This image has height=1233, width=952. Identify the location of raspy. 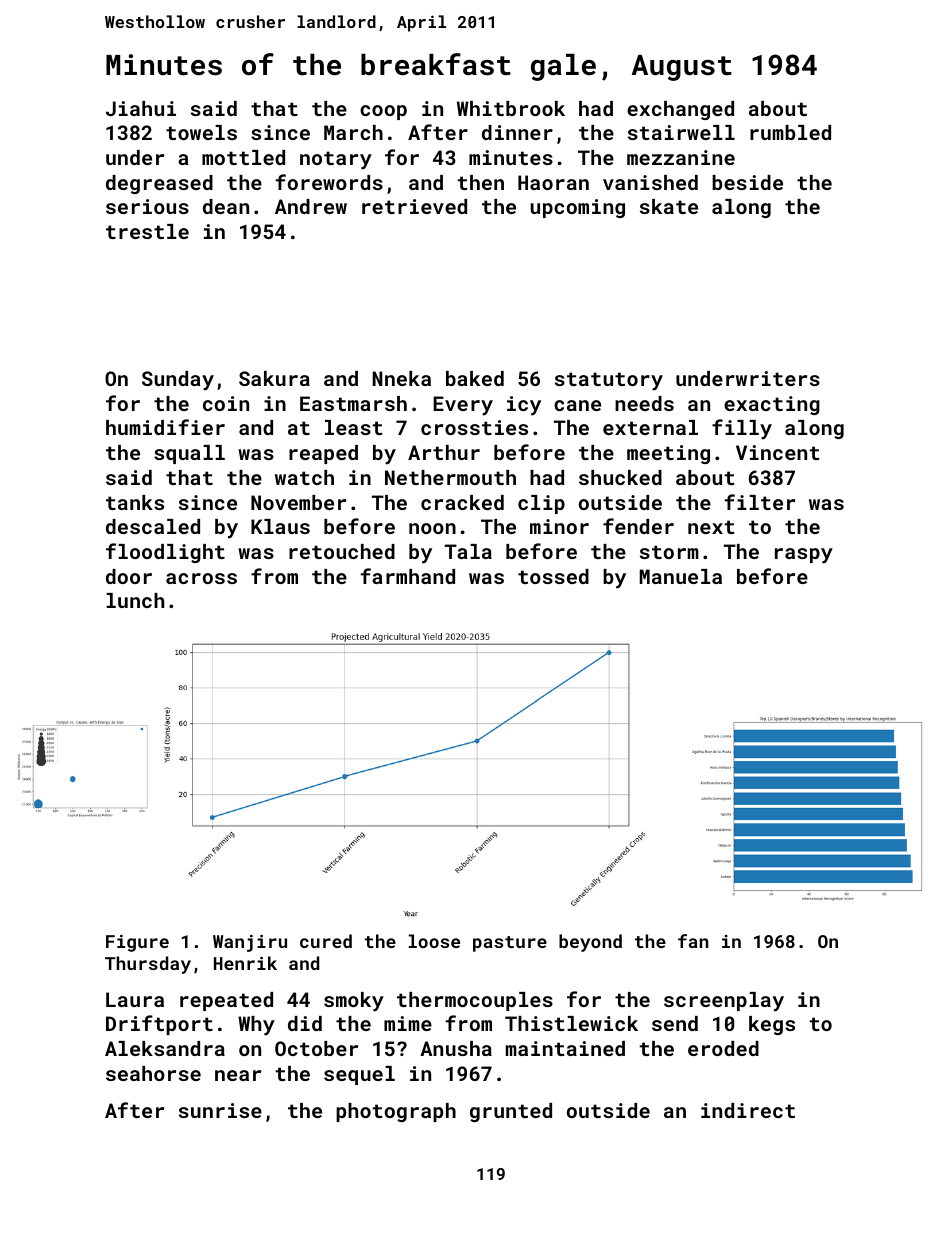
(804, 556).
